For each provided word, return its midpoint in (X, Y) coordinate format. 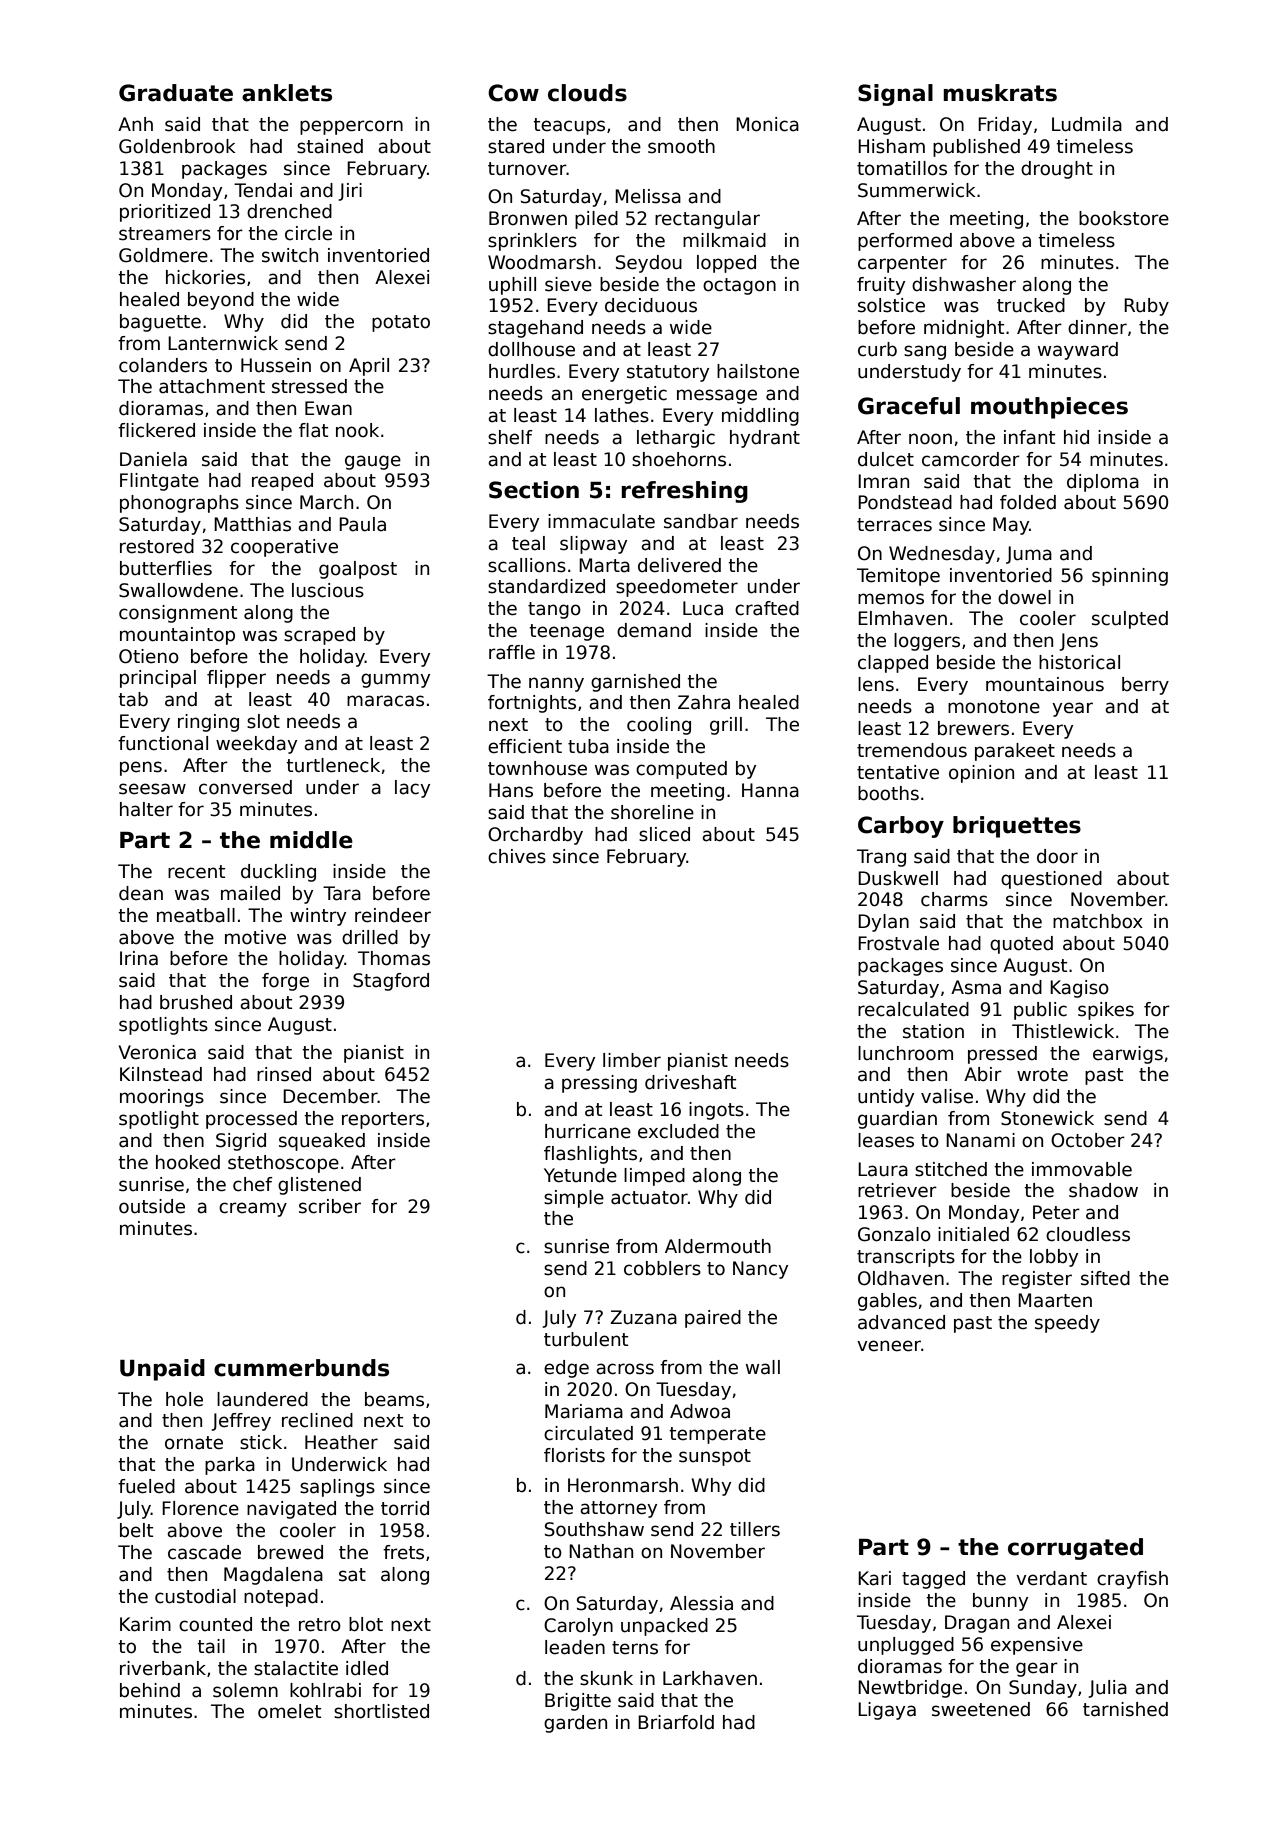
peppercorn (351, 127)
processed (251, 1120)
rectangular (707, 220)
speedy (1067, 1324)
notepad (281, 1598)
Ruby (1146, 307)
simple (574, 1199)
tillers (755, 1529)
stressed (309, 386)
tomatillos (902, 168)
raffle (512, 652)
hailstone (758, 371)
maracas (385, 701)
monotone (994, 707)
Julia (1107, 1689)
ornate (194, 1443)
